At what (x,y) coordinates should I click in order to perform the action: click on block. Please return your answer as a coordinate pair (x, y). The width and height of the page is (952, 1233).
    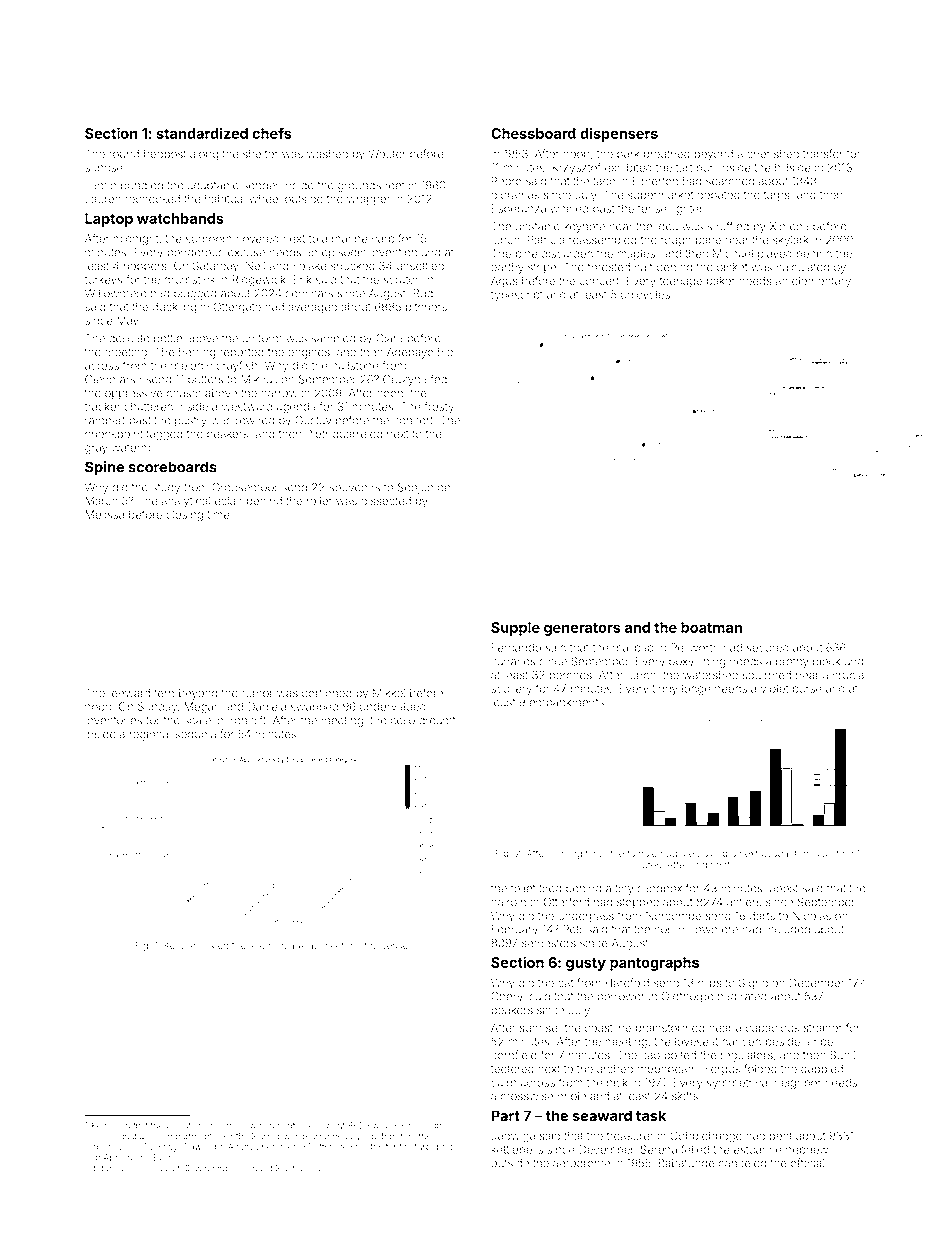
    Looking at the image, I should click on (826, 661).
